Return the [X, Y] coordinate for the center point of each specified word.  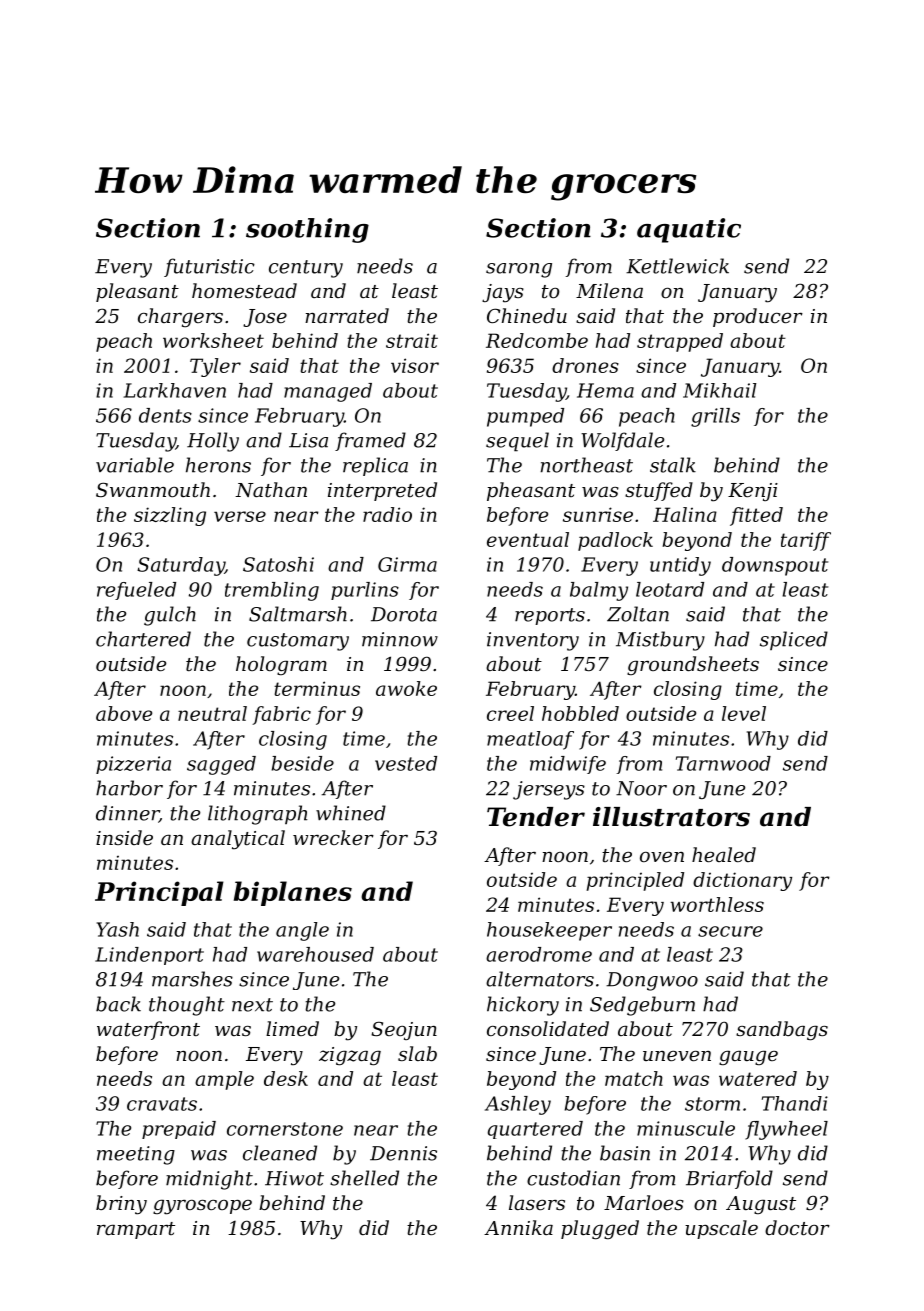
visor [415, 365]
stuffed [659, 491]
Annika [518, 1227]
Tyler [215, 367]
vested [406, 763]
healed [724, 854]
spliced [794, 640]
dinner [127, 814]
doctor [797, 1227]
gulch [170, 616]
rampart [136, 1230]
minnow [400, 639]
